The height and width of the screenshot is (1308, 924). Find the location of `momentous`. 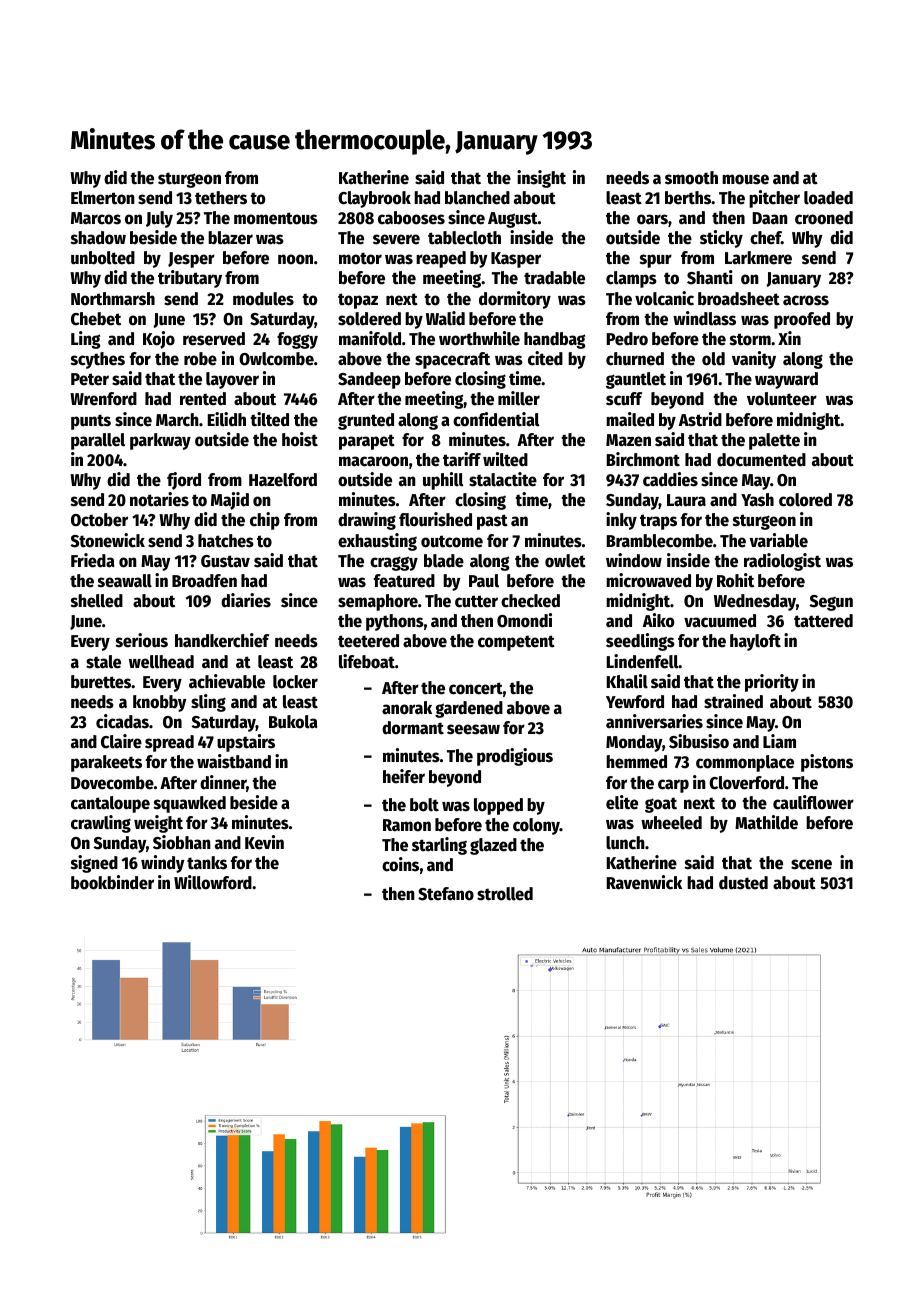

momentous is located at coordinates (276, 218).
